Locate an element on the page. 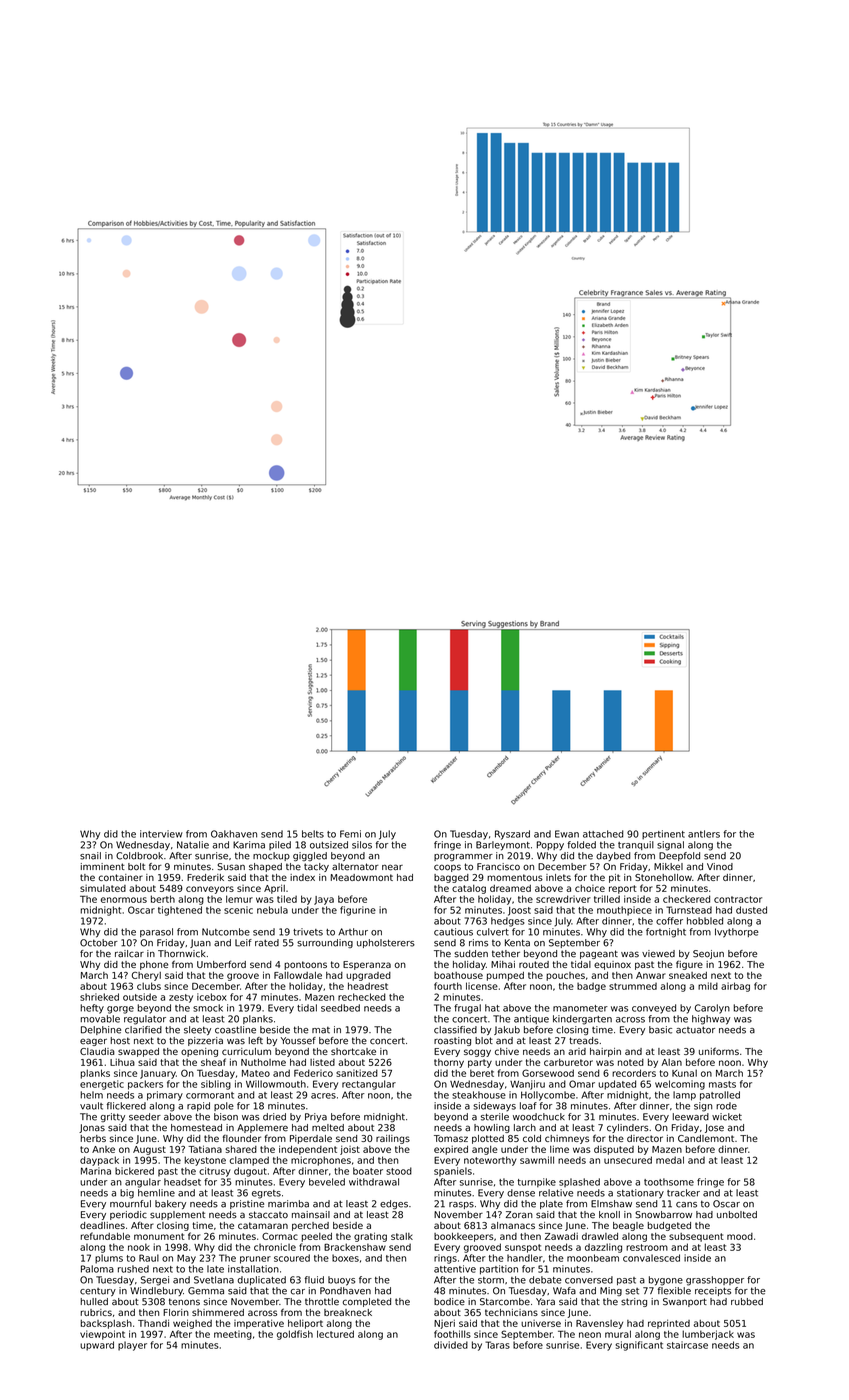  nook is located at coordinates (139, 1247).
